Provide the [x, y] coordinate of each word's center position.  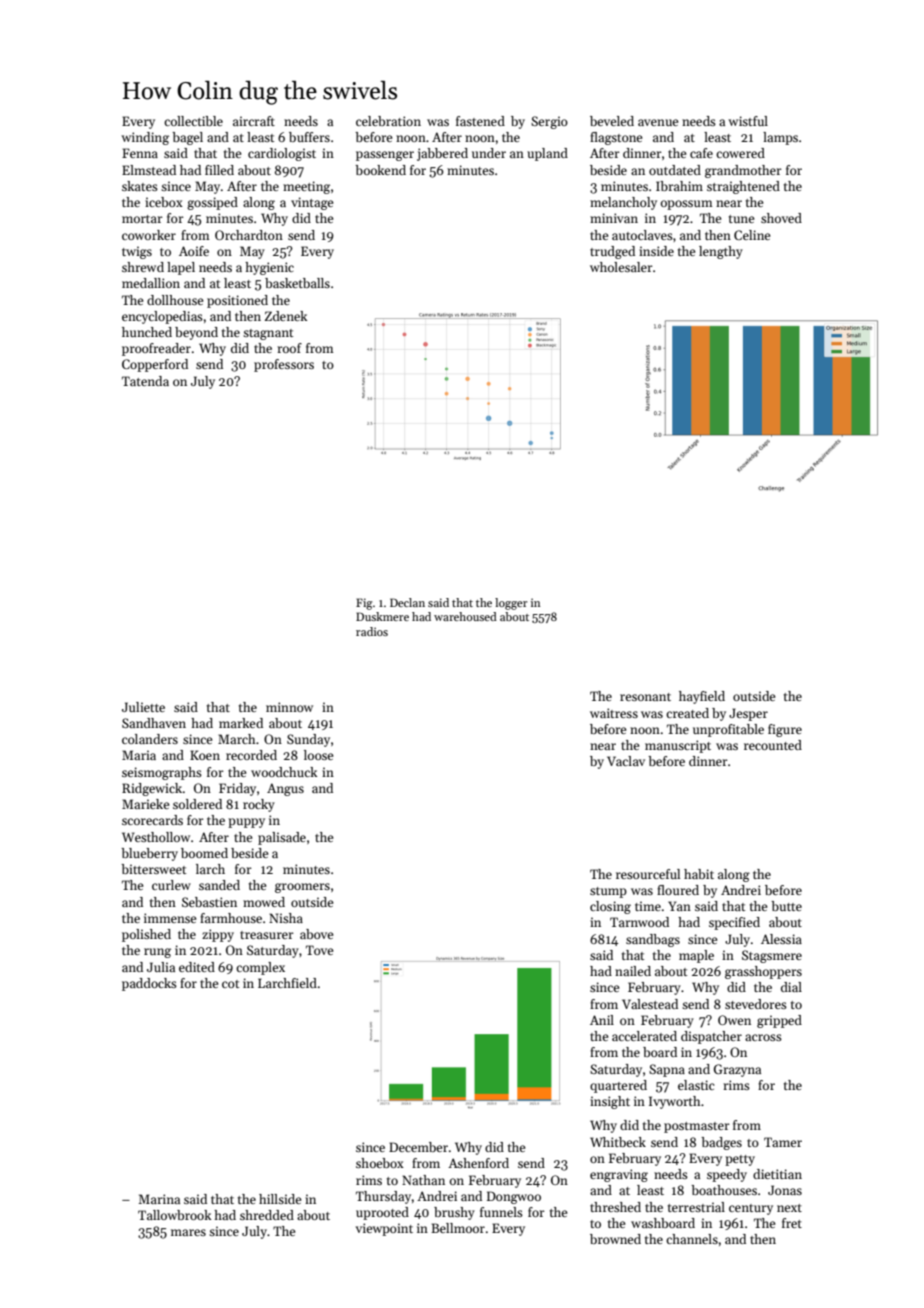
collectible [193, 121]
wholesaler [621, 267]
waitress [614, 713]
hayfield [702, 697]
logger [511, 604]
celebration [388, 121]
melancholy [623, 203]
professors [284, 365]
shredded [267, 1215]
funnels [501, 1212]
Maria [139, 755]
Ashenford [478, 1163]
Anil [602, 1020]
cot [230, 984]
